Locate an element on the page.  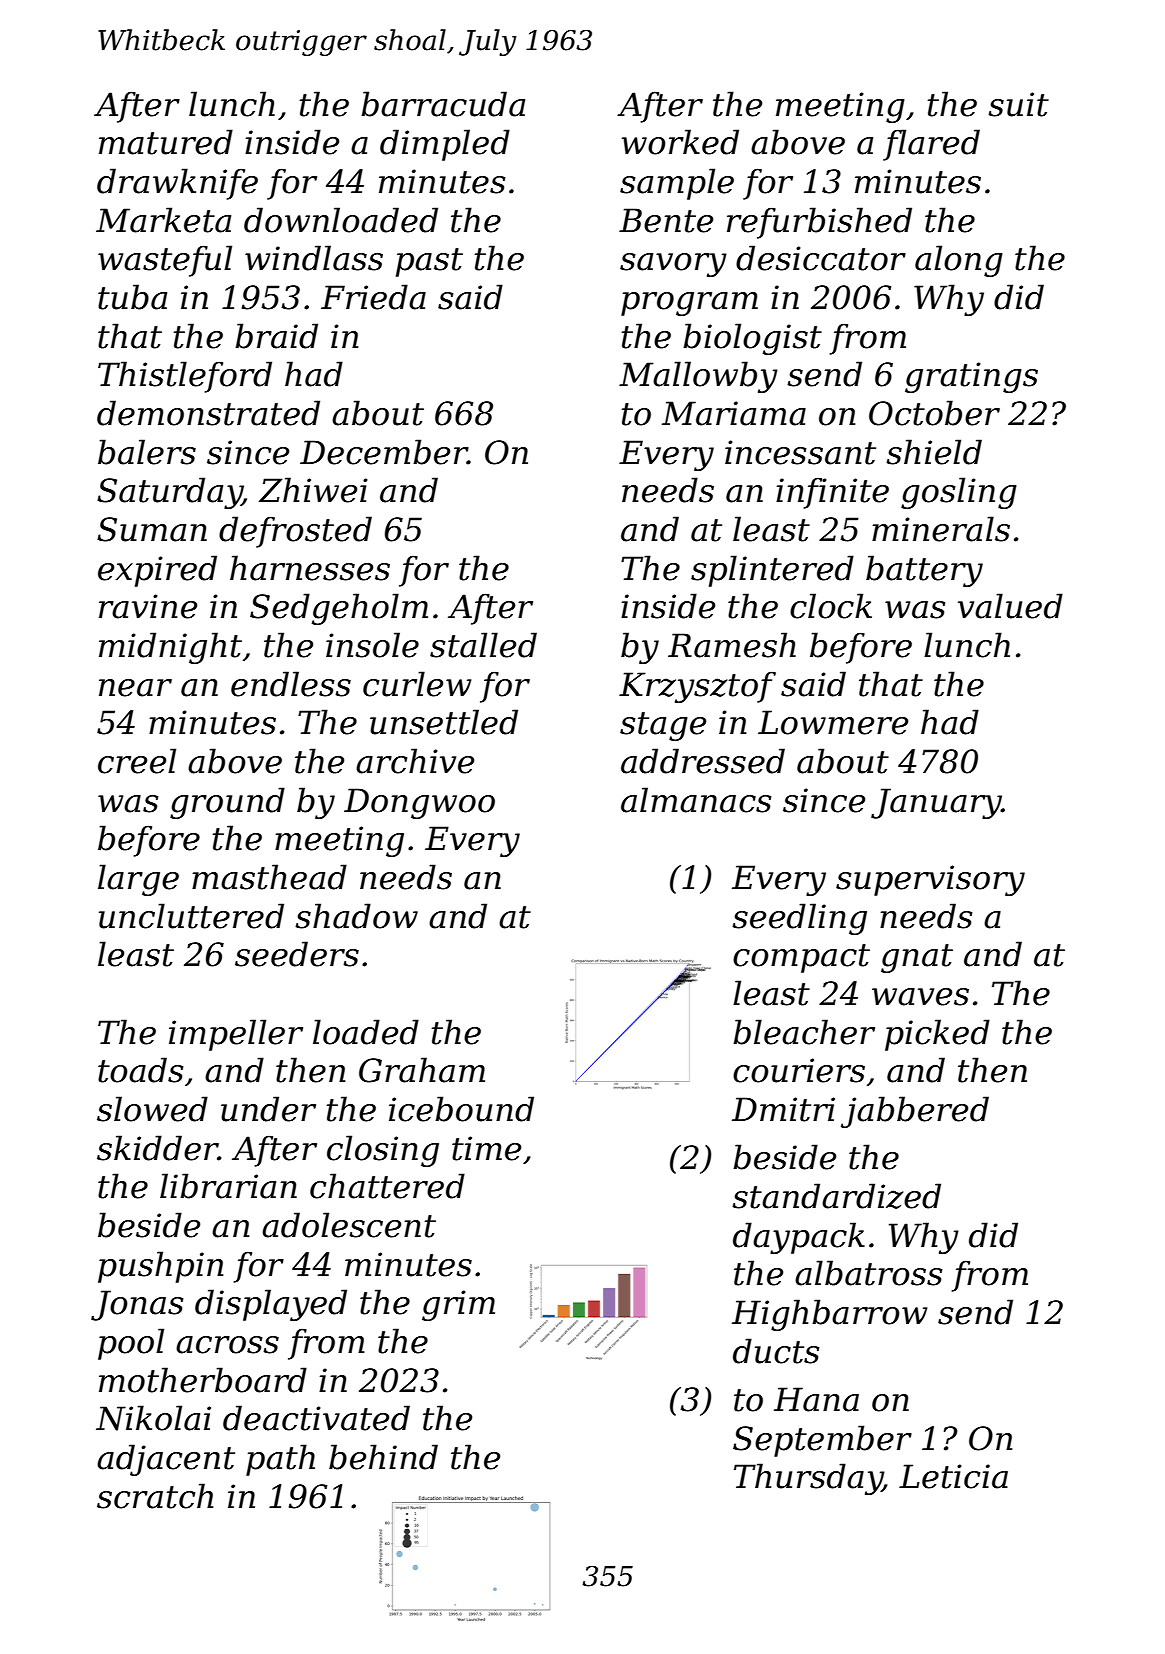
endless is located at coordinates (291, 684).
